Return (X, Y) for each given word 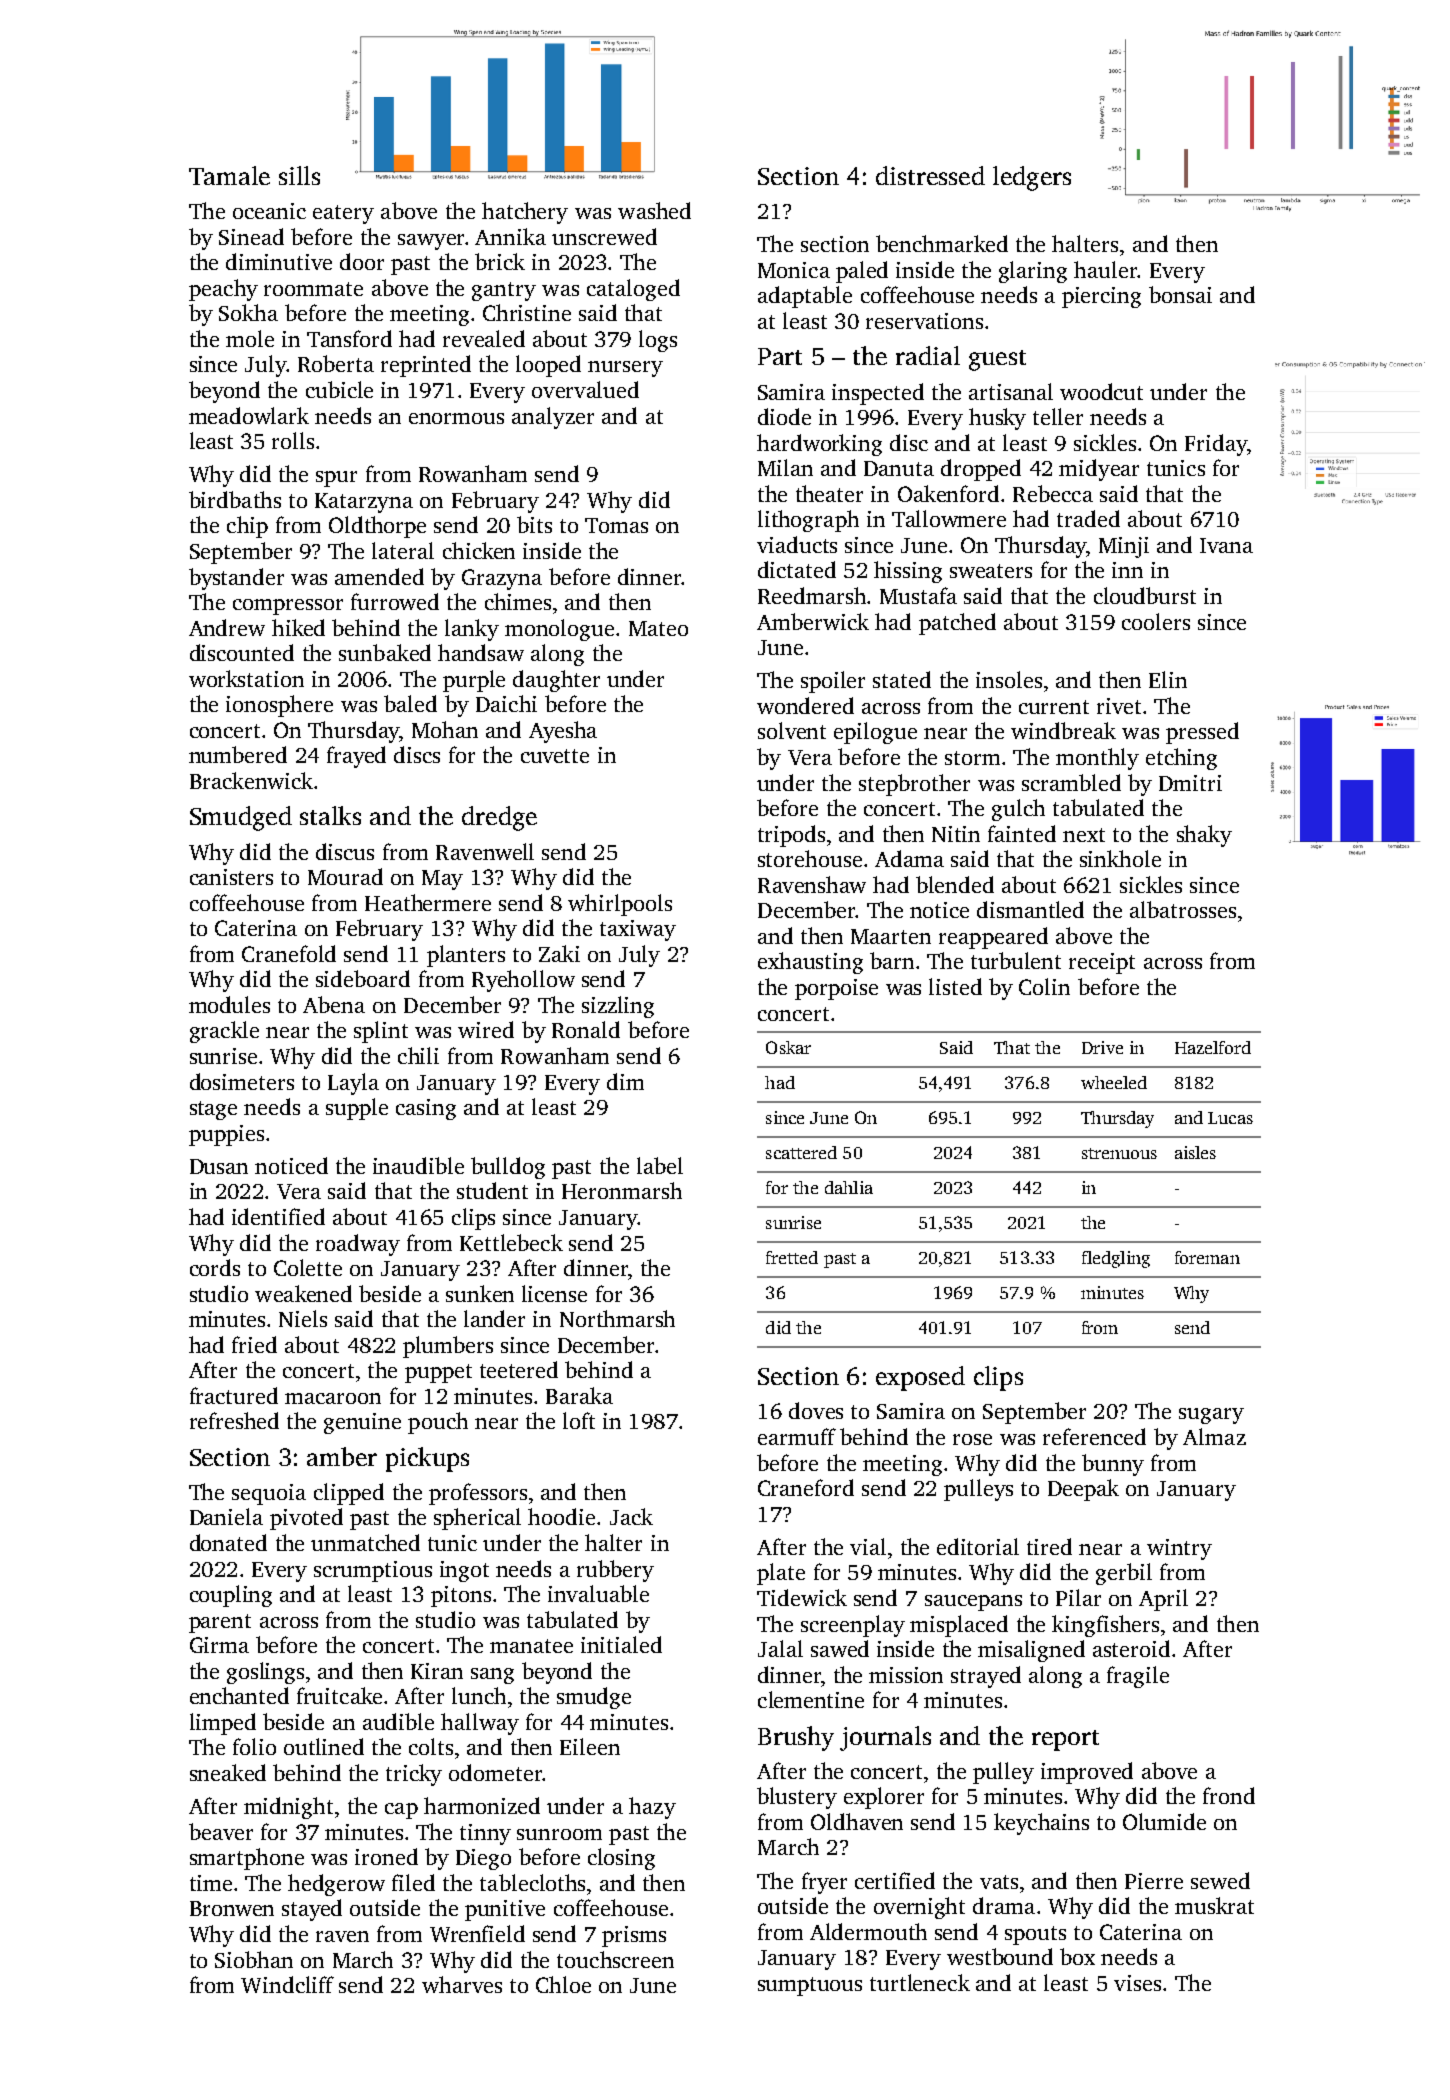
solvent (792, 730)
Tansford (349, 338)
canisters (231, 877)
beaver (221, 1831)
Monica (794, 270)
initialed (621, 1644)
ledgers (1032, 178)
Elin (1168, 679)
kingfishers (1105, 1626)
